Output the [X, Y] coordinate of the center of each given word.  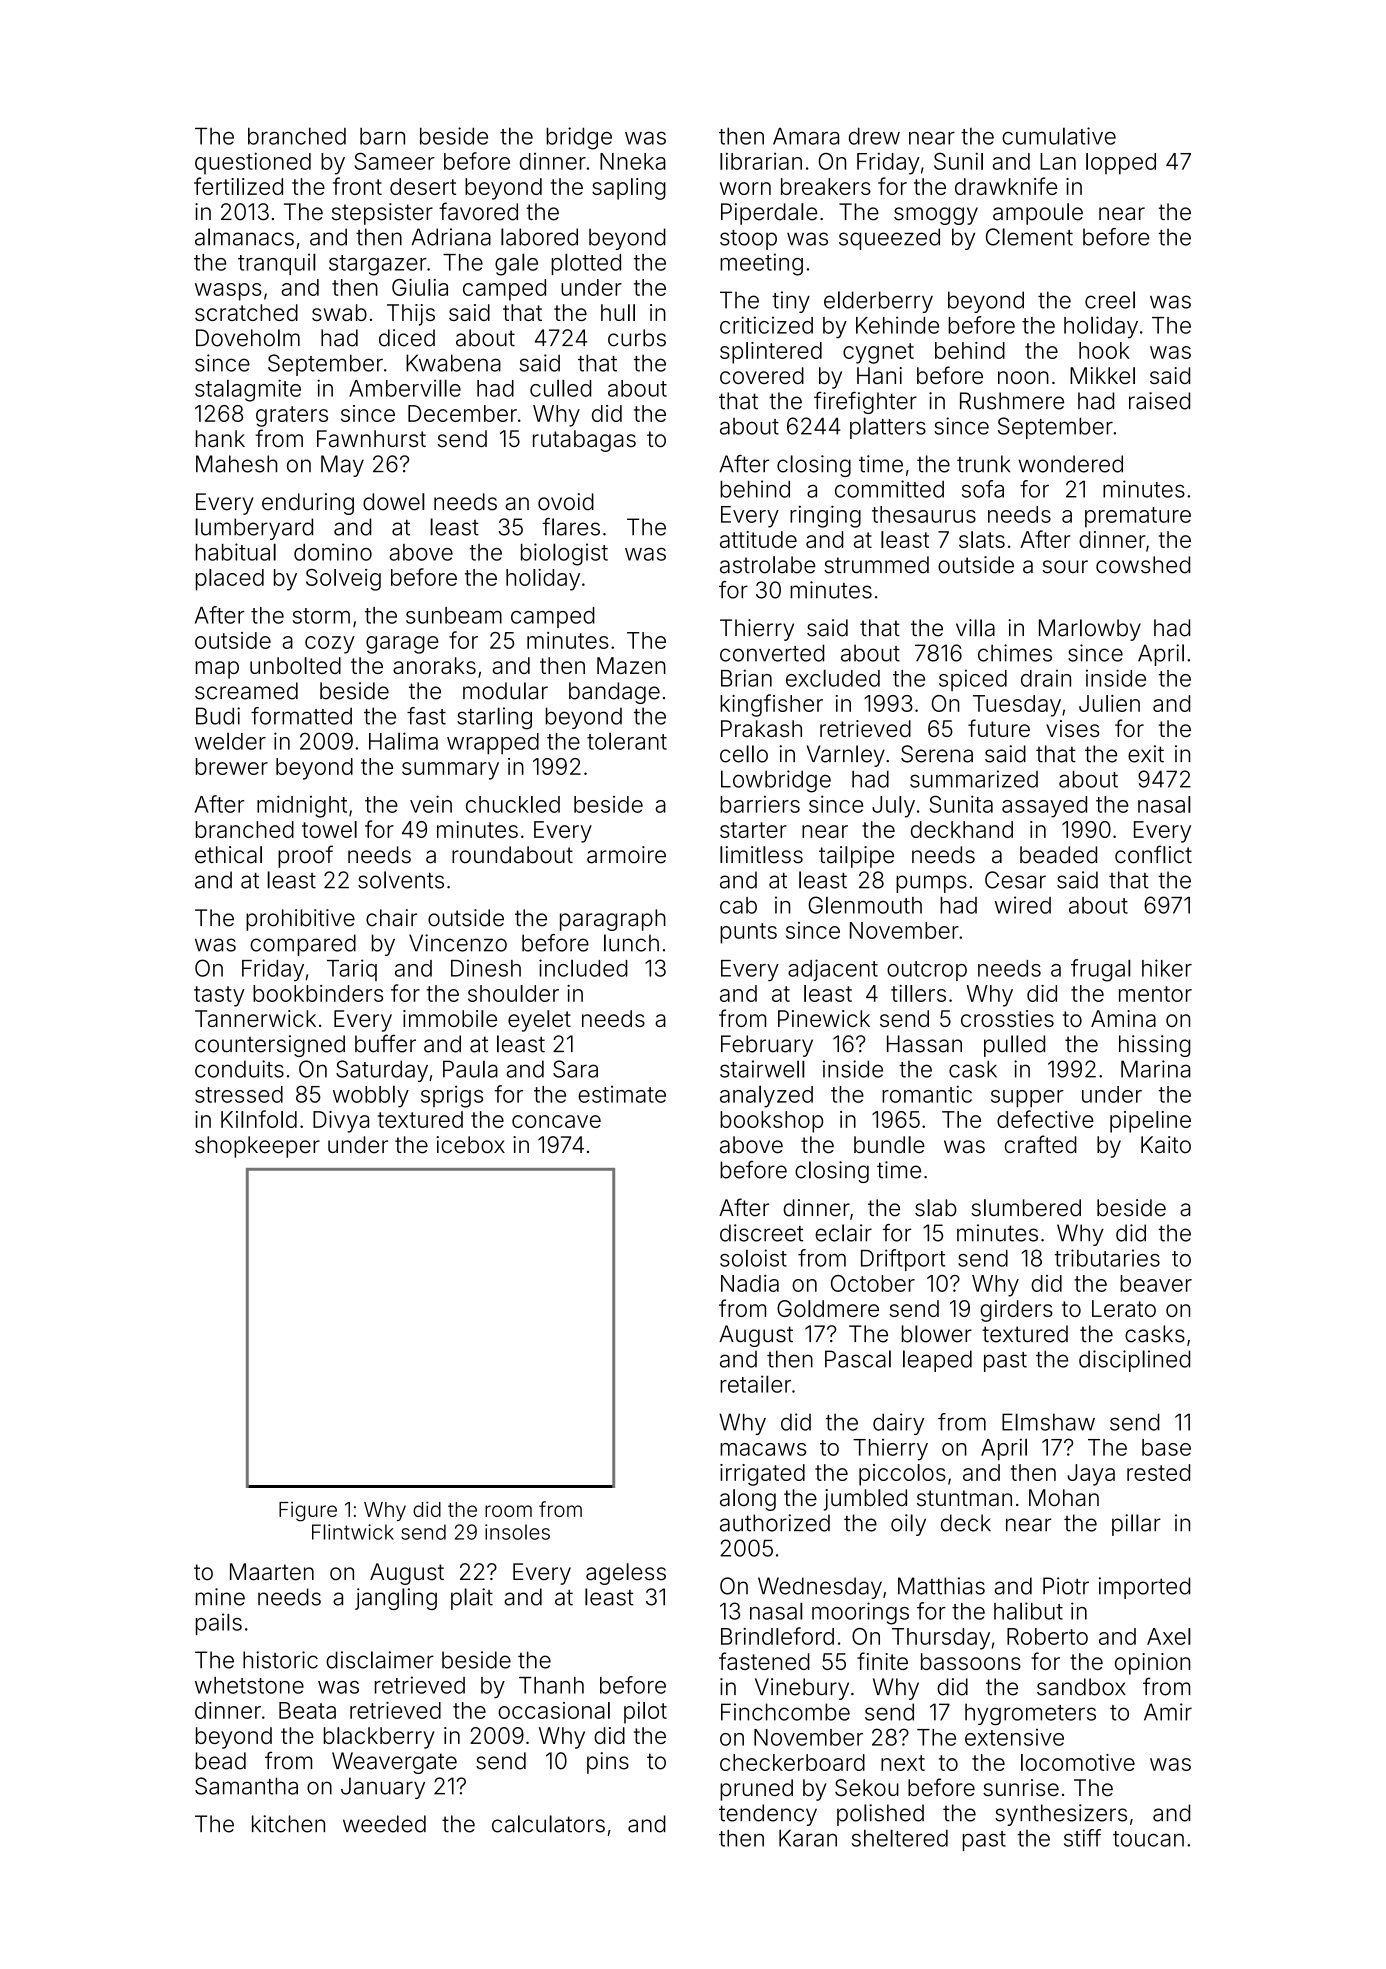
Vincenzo [458, 943]
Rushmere [1012, 401]
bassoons [971, 1661]
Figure [308, 1511]
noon [1023, 377]
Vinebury [802, 1689]
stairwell [762, 1069]
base [1166, 1447]
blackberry [379, 1738]
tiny [791, 302]
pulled [1014, 1046]
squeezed [889, 239]
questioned [253, 163]
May [342, 466]
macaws [763, 1449]
